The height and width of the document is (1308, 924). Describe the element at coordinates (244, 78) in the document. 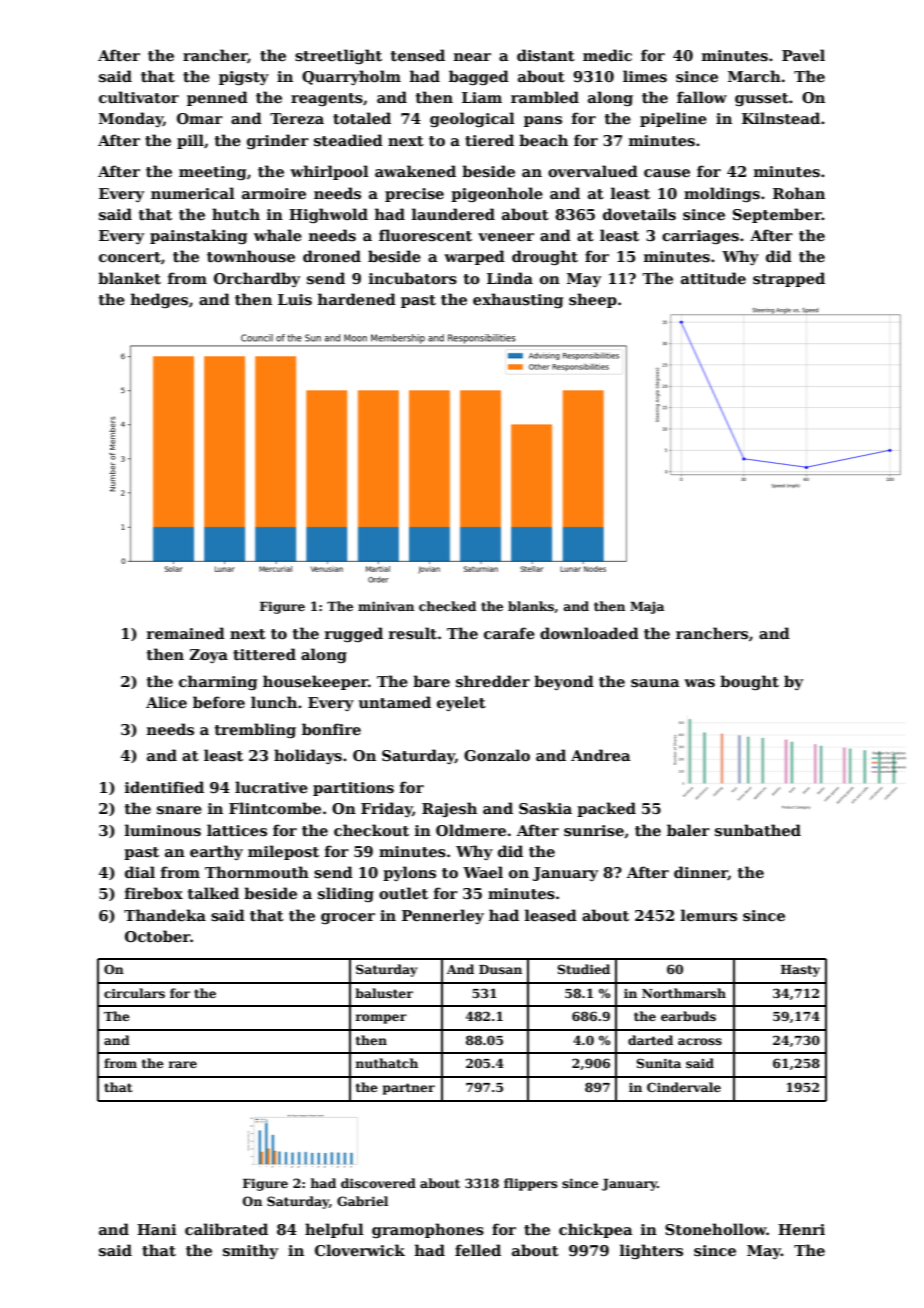

I see `pigsty` at that location.
